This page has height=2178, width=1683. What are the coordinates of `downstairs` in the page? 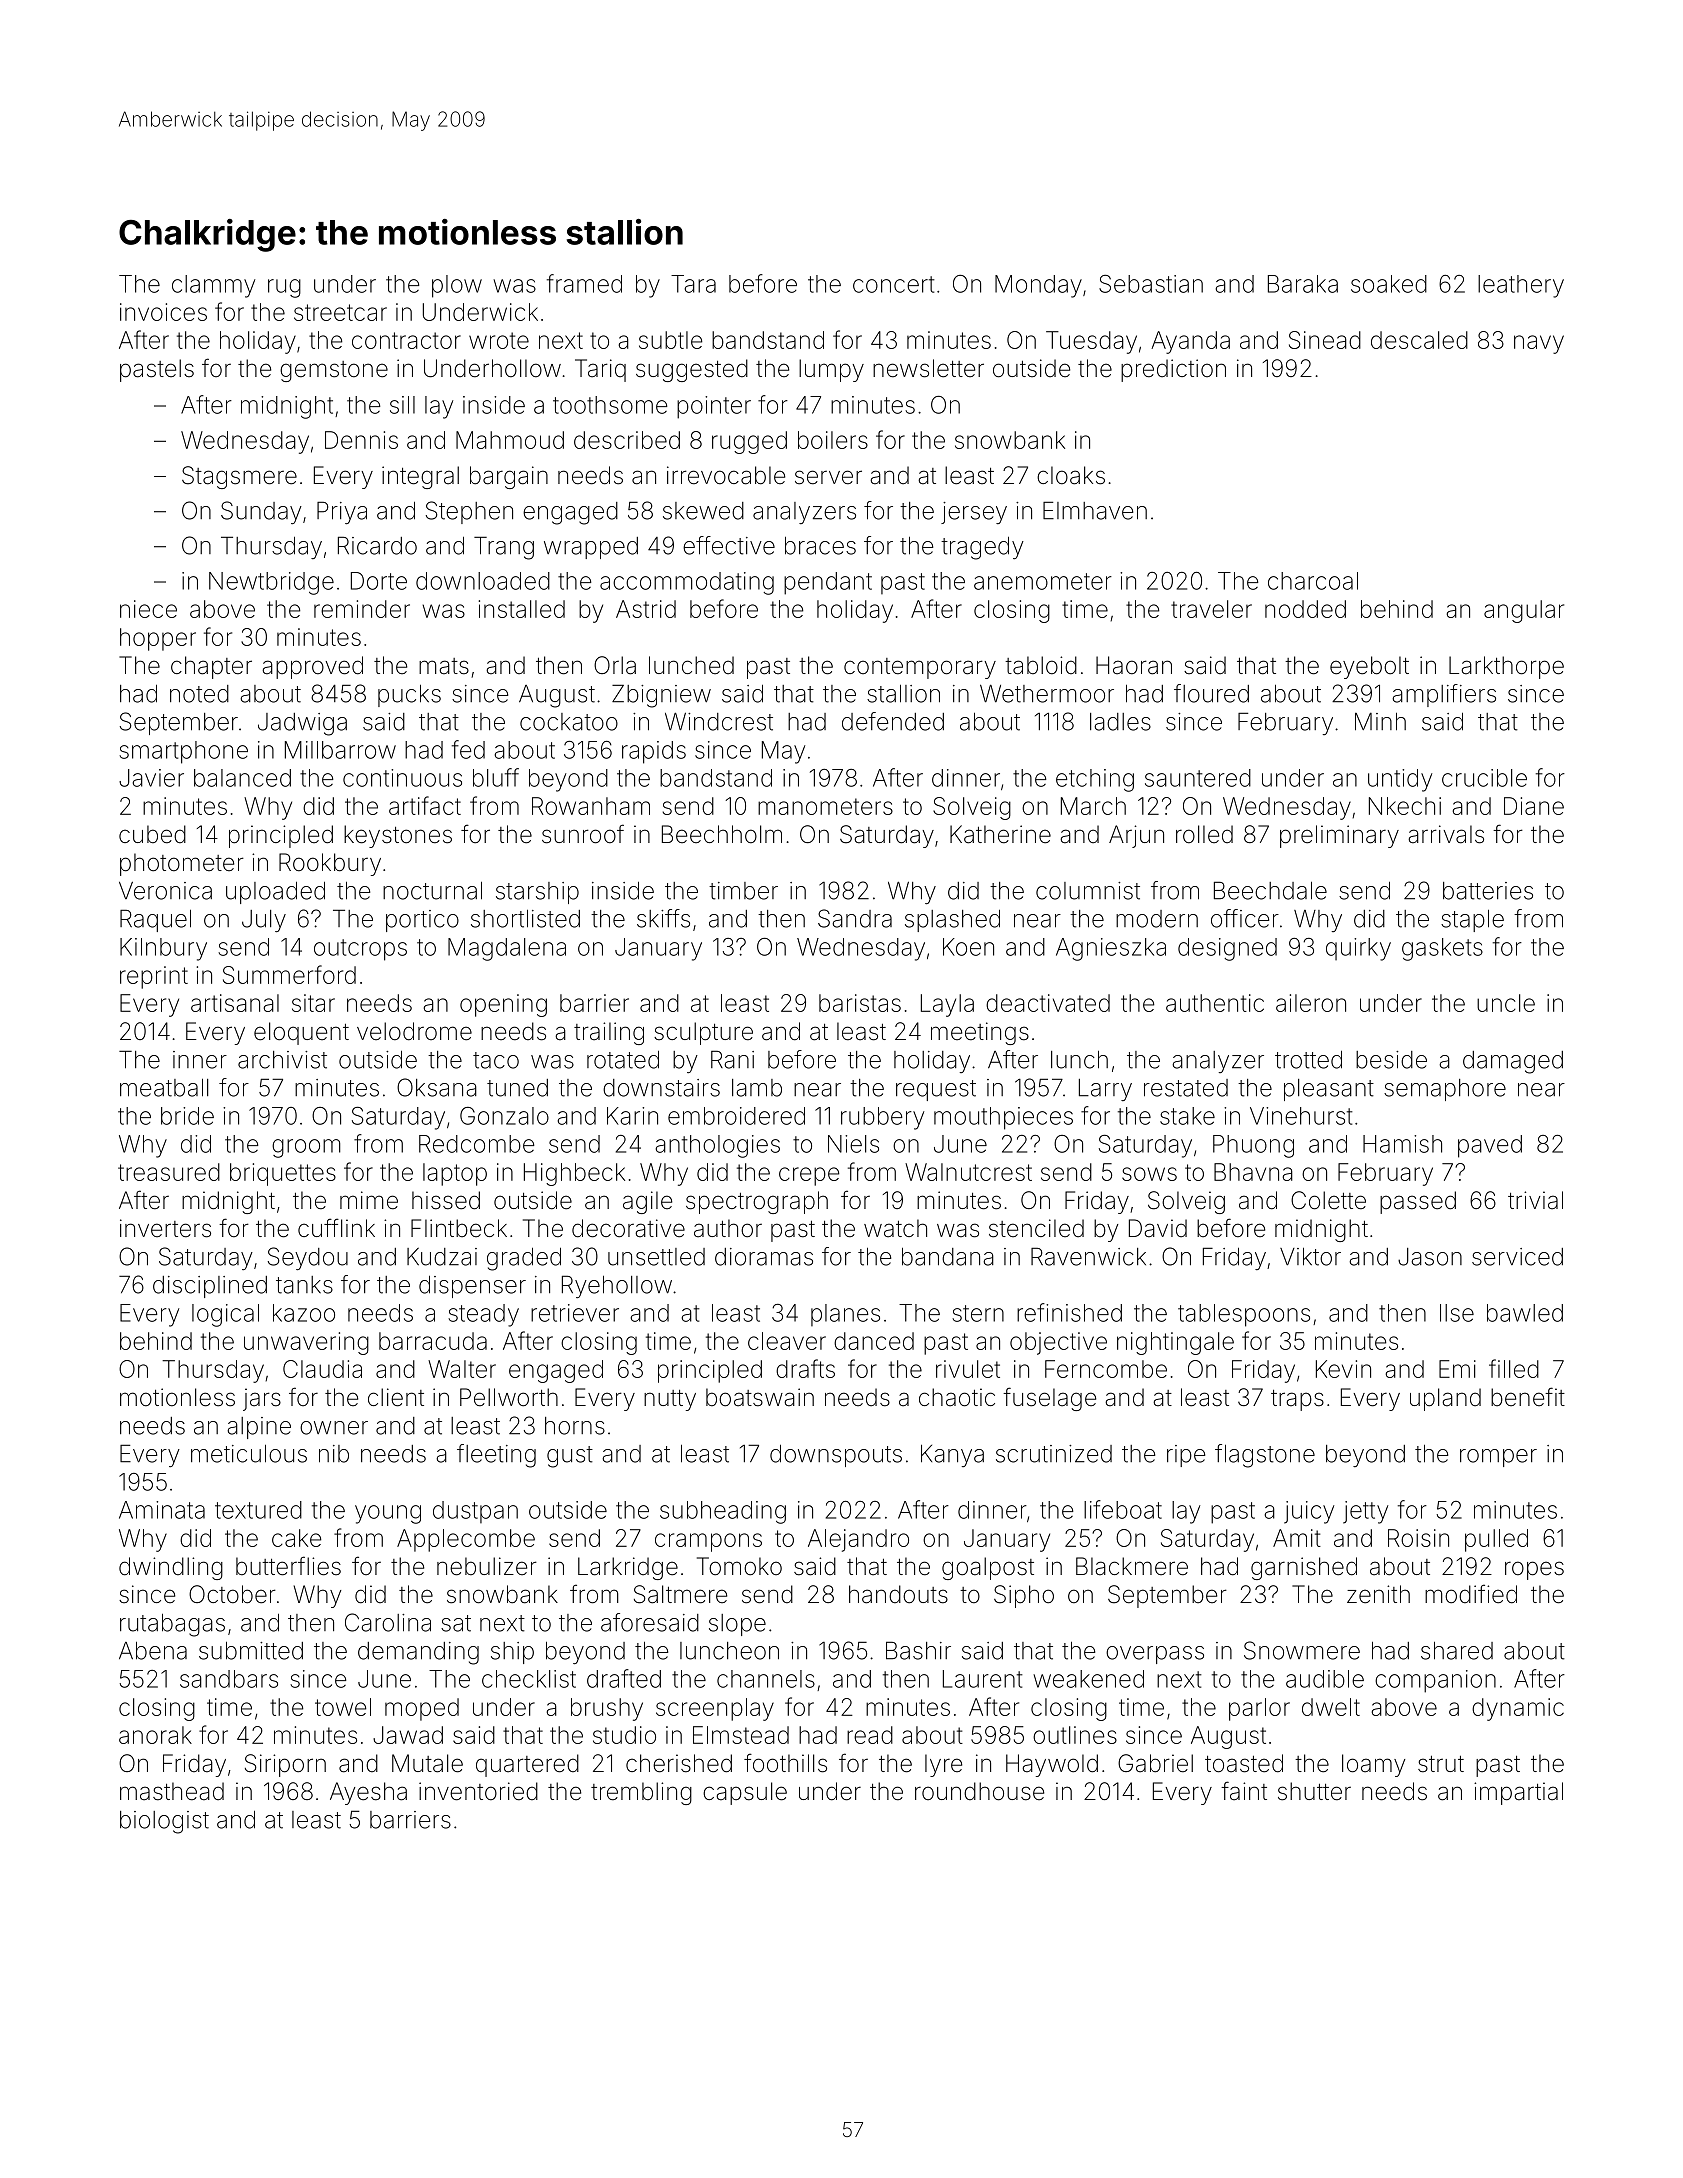 It's located at (661, 1088).
